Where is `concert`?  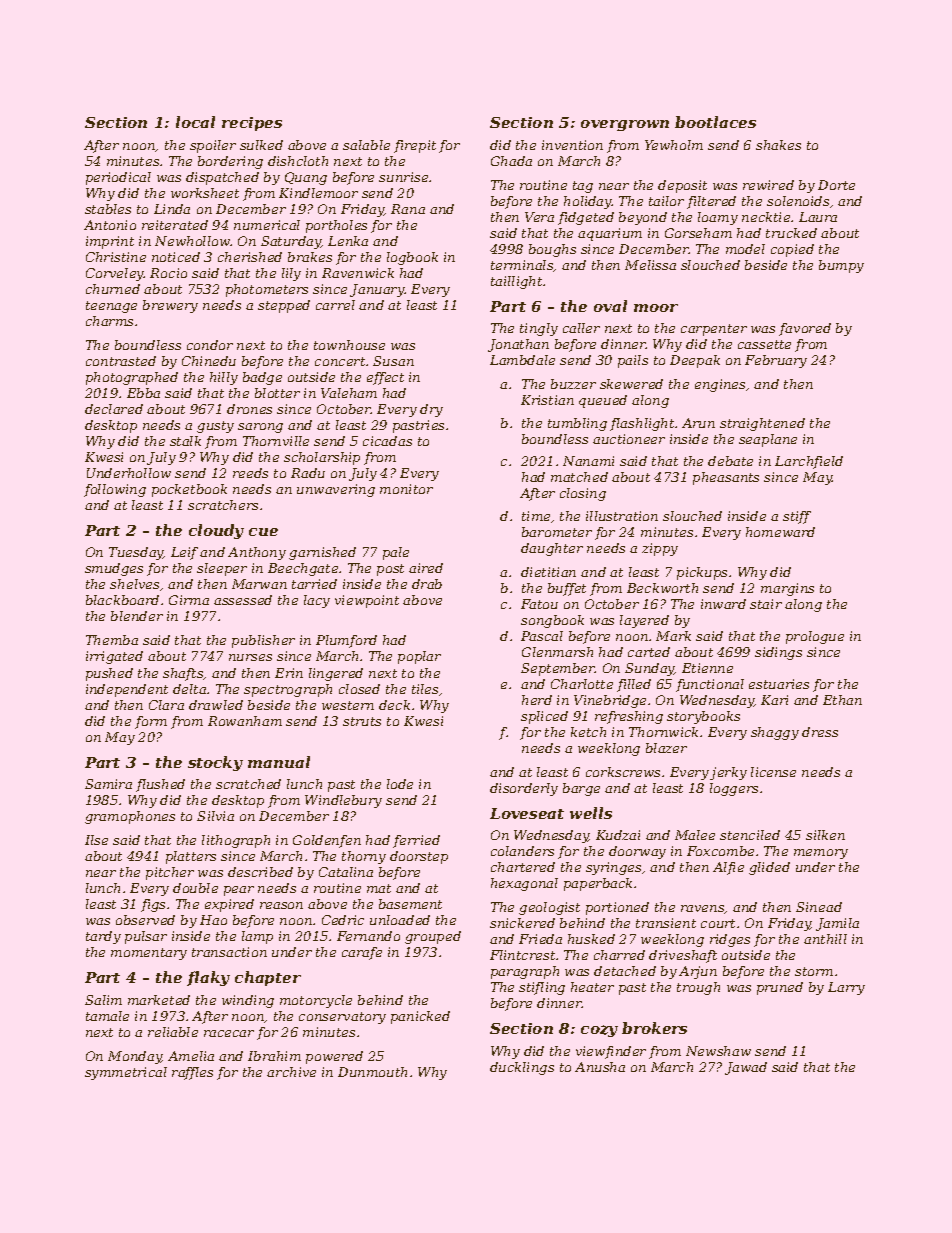 concert is located at coordinates (340, 361).
